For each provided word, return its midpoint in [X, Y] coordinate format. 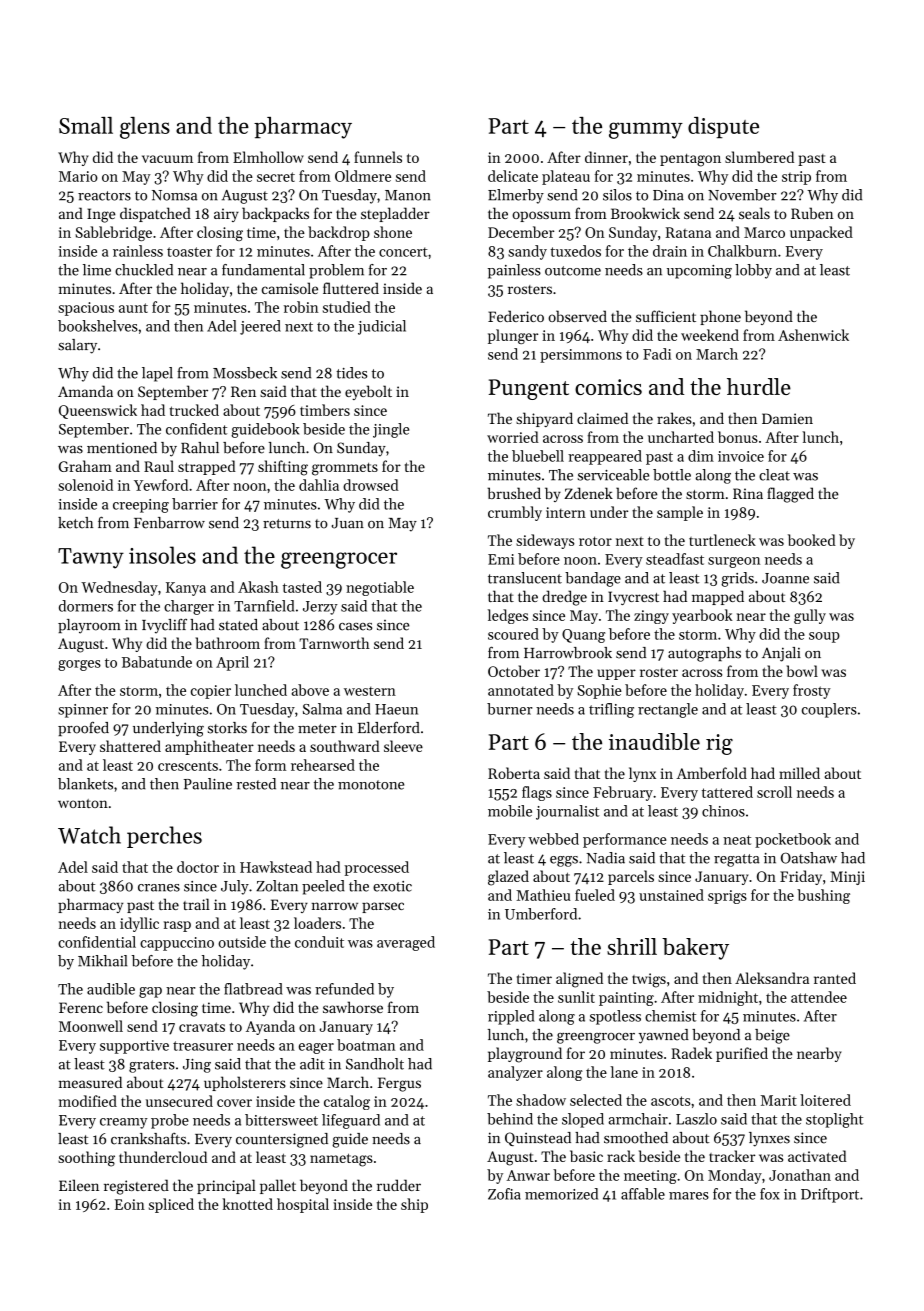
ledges [508, 616]
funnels [378, 157]
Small [86, 125]
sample [680, 513]
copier [211, 692]
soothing [86, 1159]
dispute [723, 127]
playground [525, 1055]
